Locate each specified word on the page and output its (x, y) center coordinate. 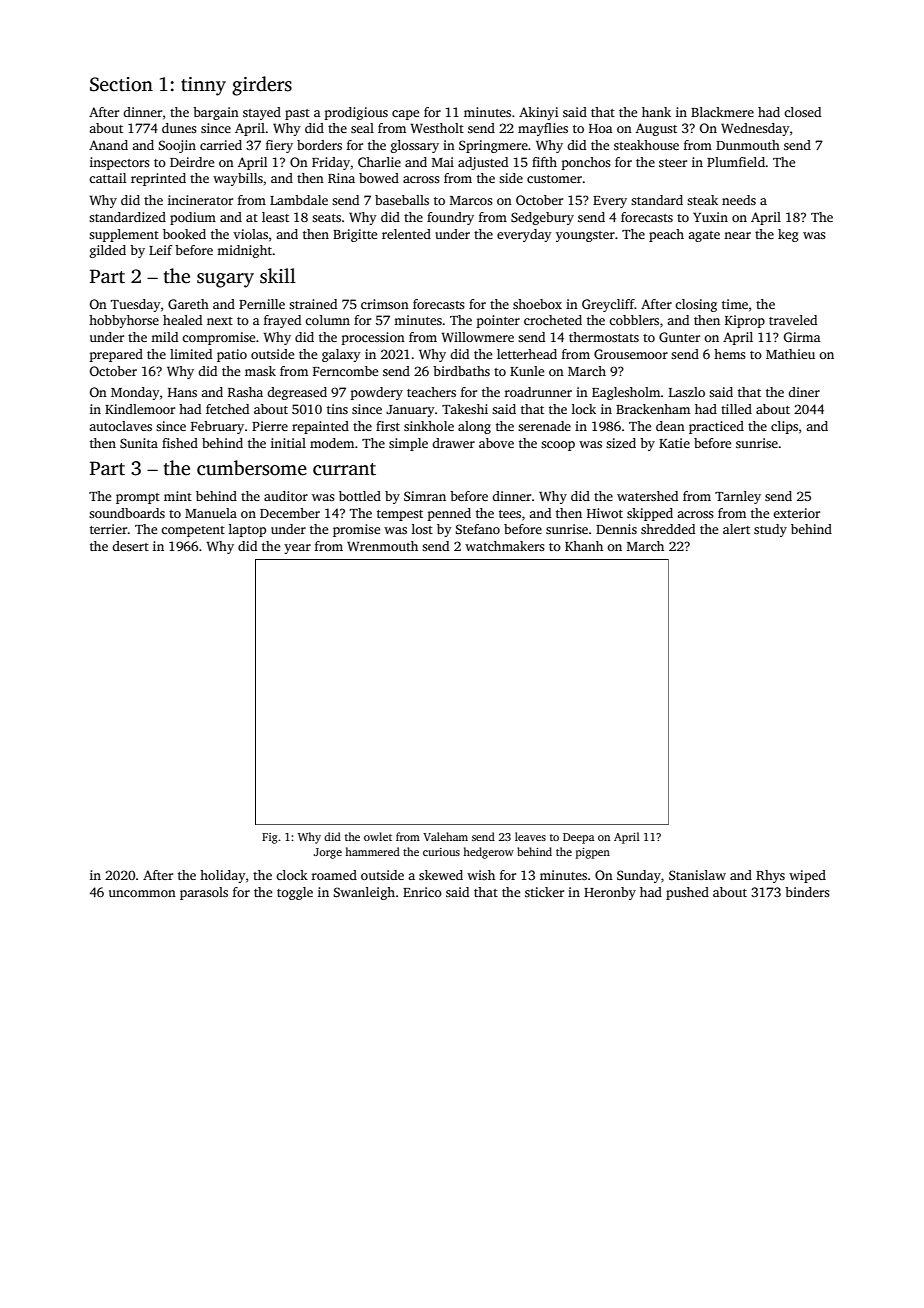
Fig (270, 838)
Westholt (437, 128)
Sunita (139, 443)
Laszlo (687, 392)
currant (344, 469)
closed (802, 112)
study (770, 530)
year (297, 549)
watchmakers (505, 546)
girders (262, 86)
